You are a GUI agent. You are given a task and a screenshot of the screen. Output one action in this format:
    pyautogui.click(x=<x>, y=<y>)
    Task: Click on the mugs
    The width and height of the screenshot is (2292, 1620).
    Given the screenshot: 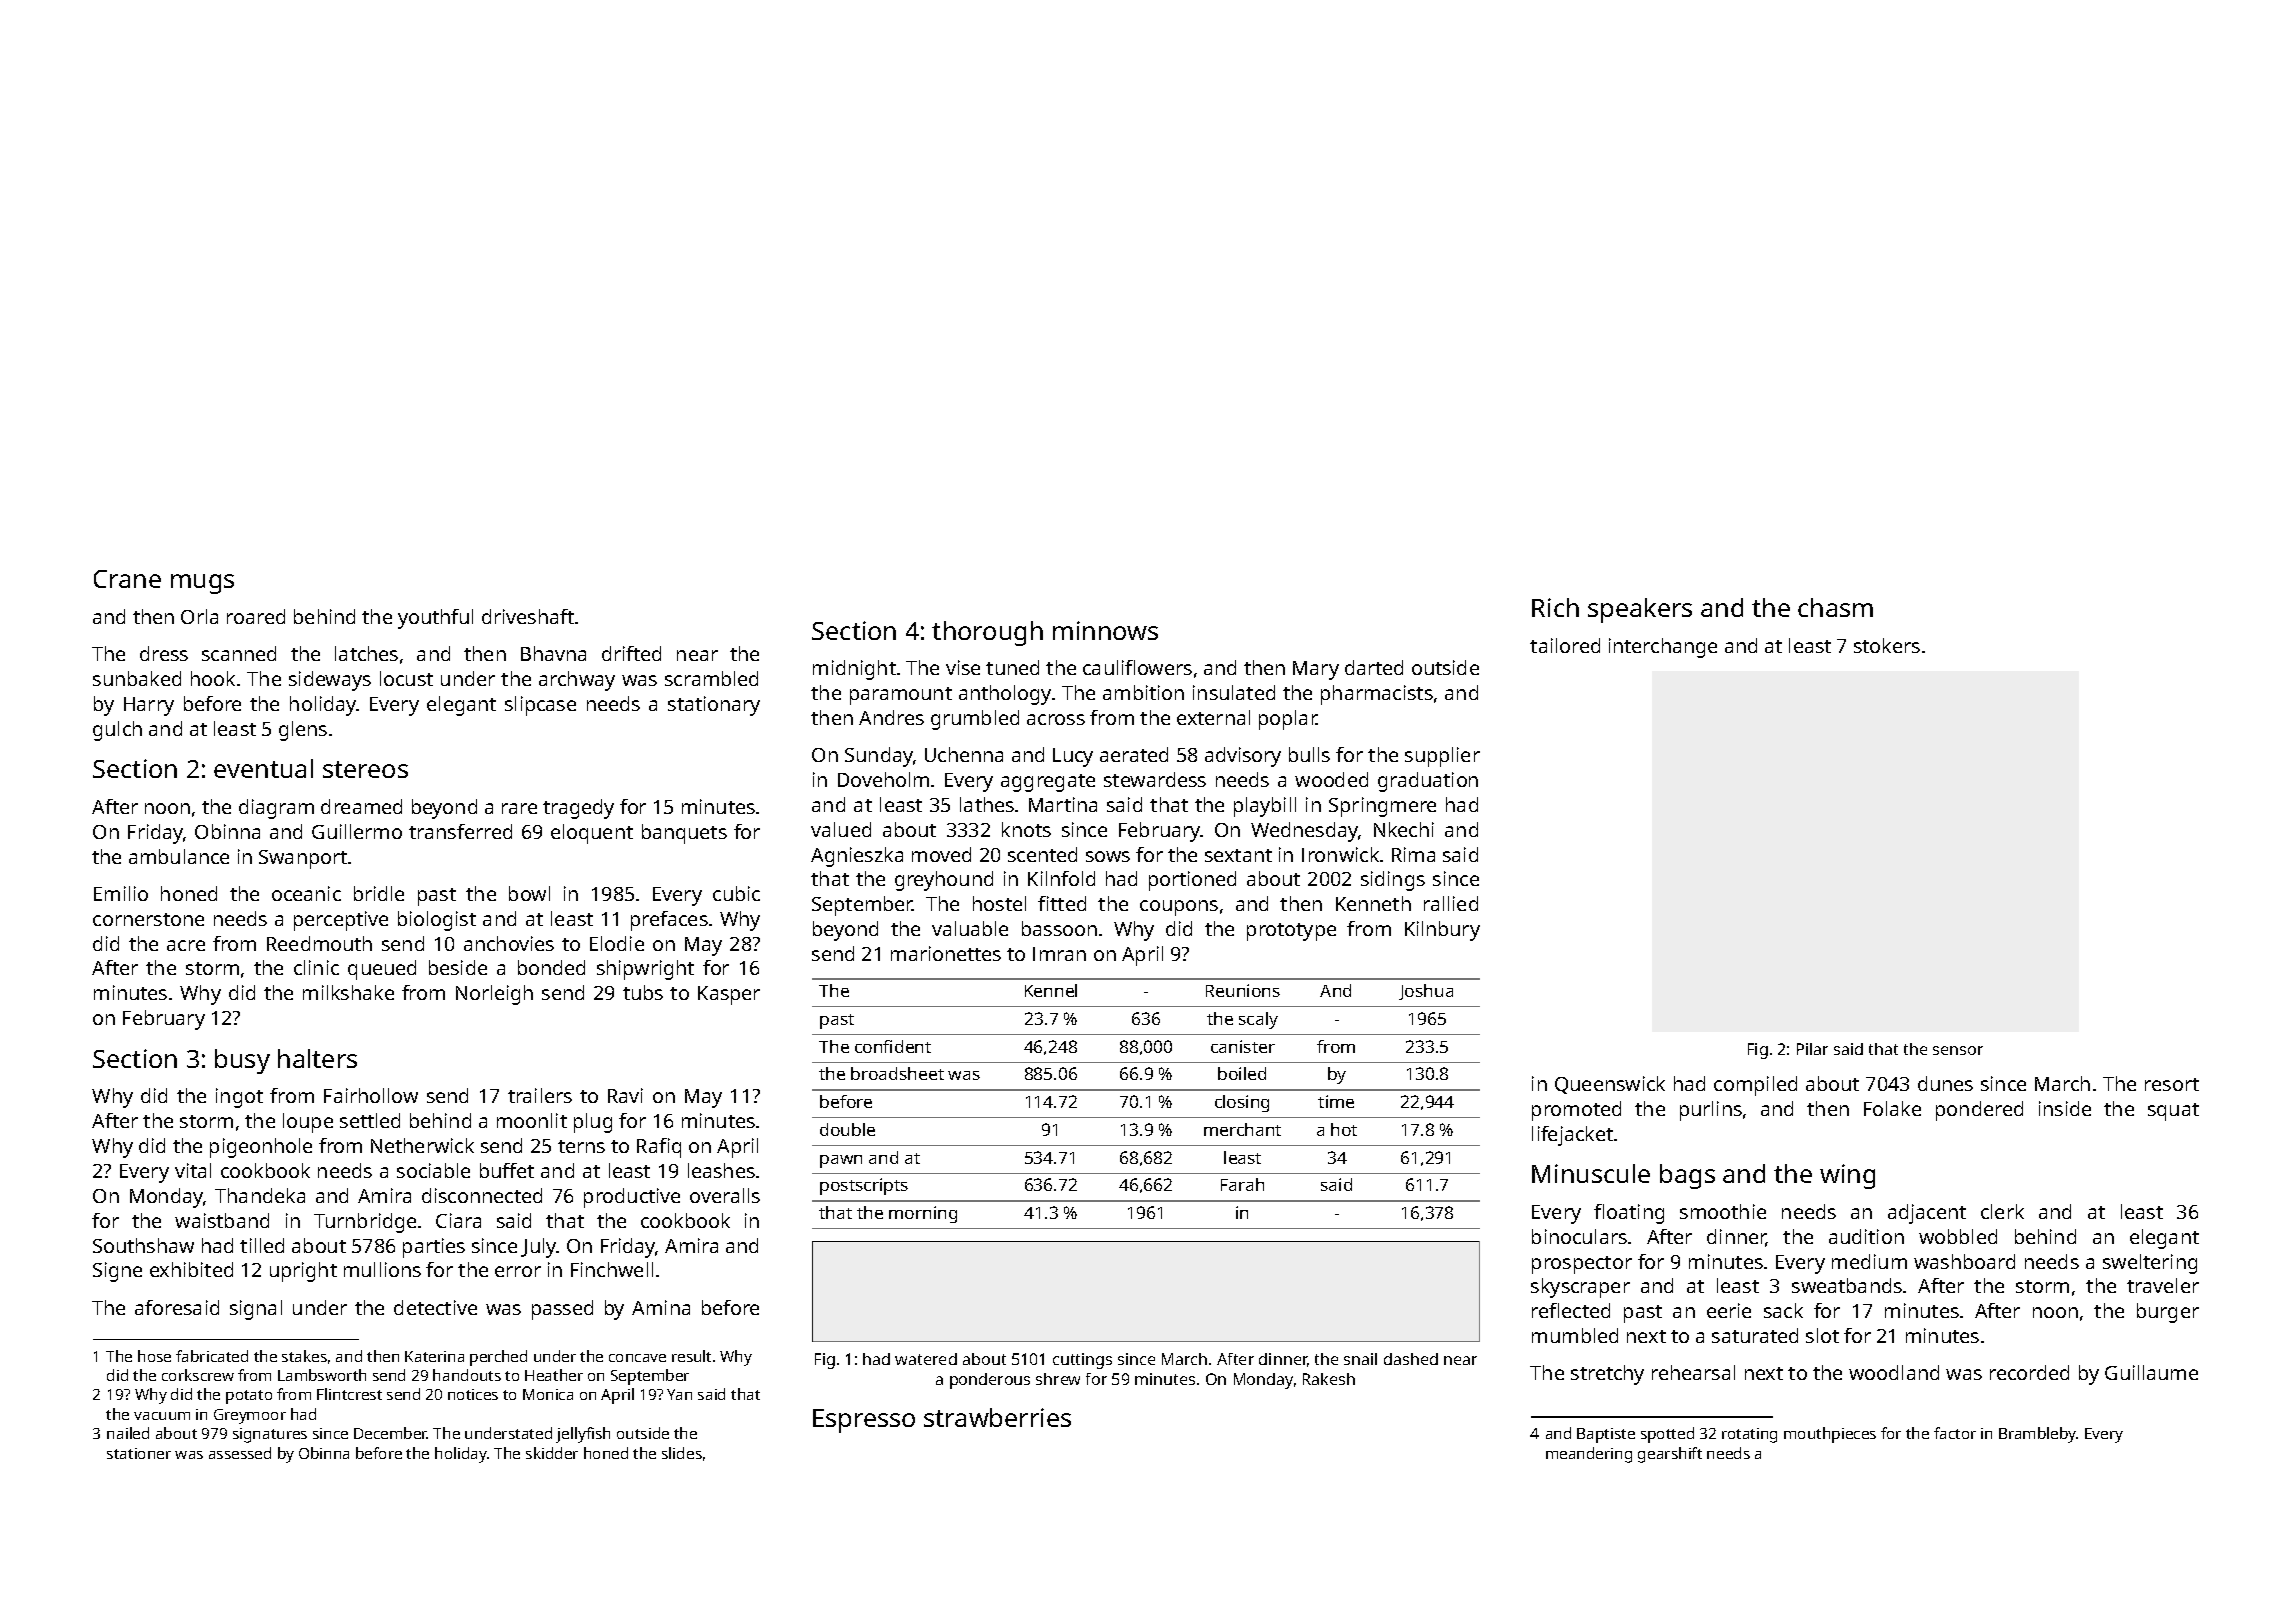 What is the action you would take?
    pyautogui.click(x=202, y=584)
